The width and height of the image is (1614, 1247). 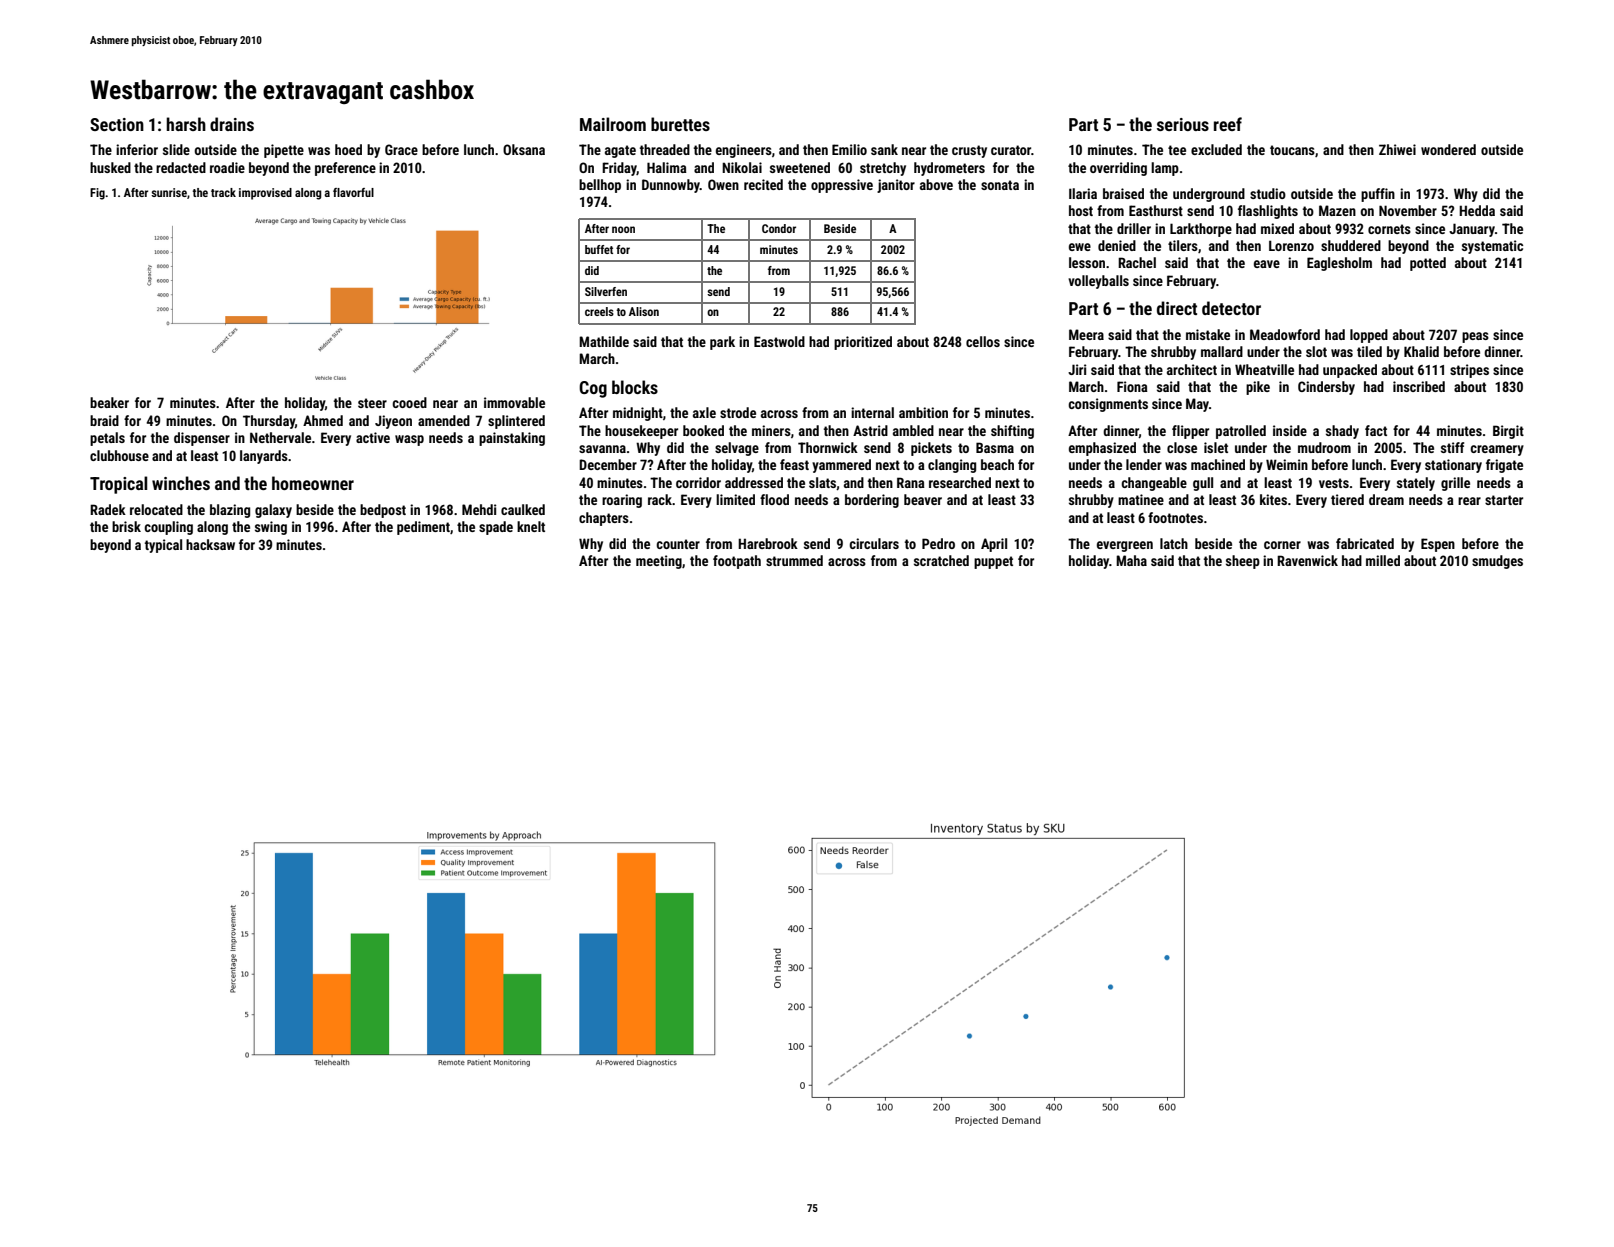 What do you see at coordinates (348, 149) in the image?
I see `hoed` at bounding box center [348, 149].
